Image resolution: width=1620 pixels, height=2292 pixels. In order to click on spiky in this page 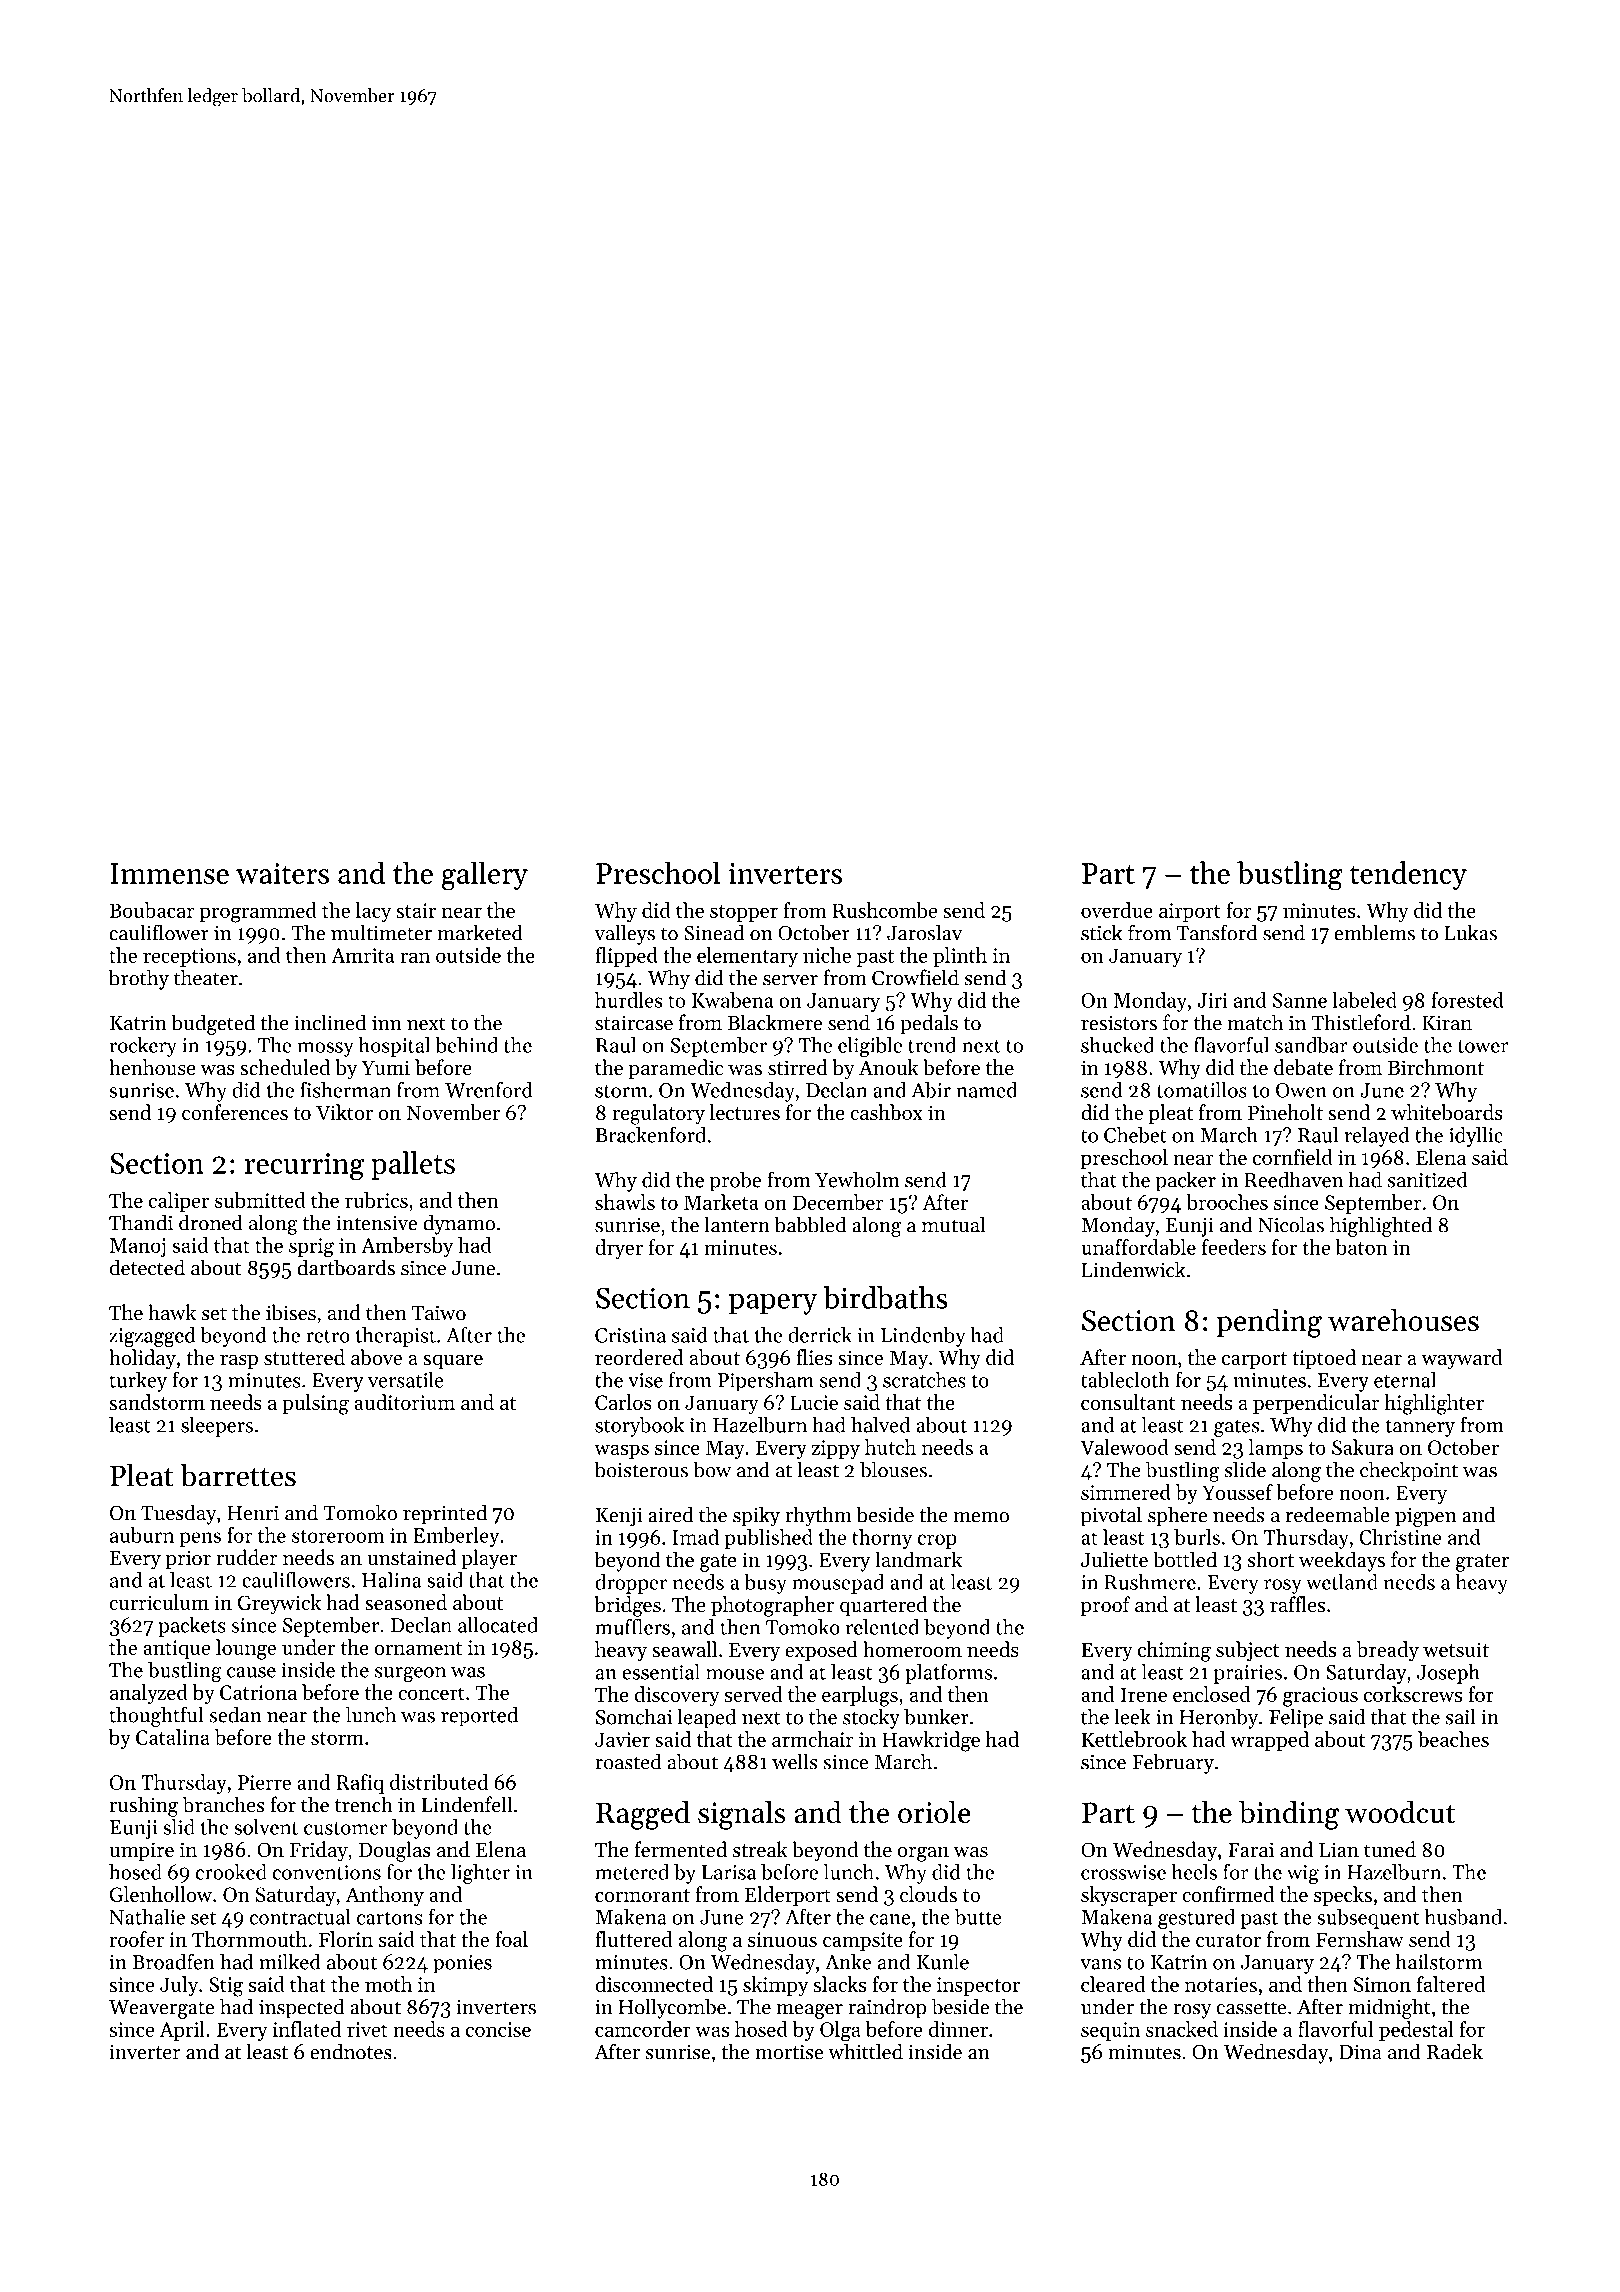, I will do `click(756, 1516)`.
